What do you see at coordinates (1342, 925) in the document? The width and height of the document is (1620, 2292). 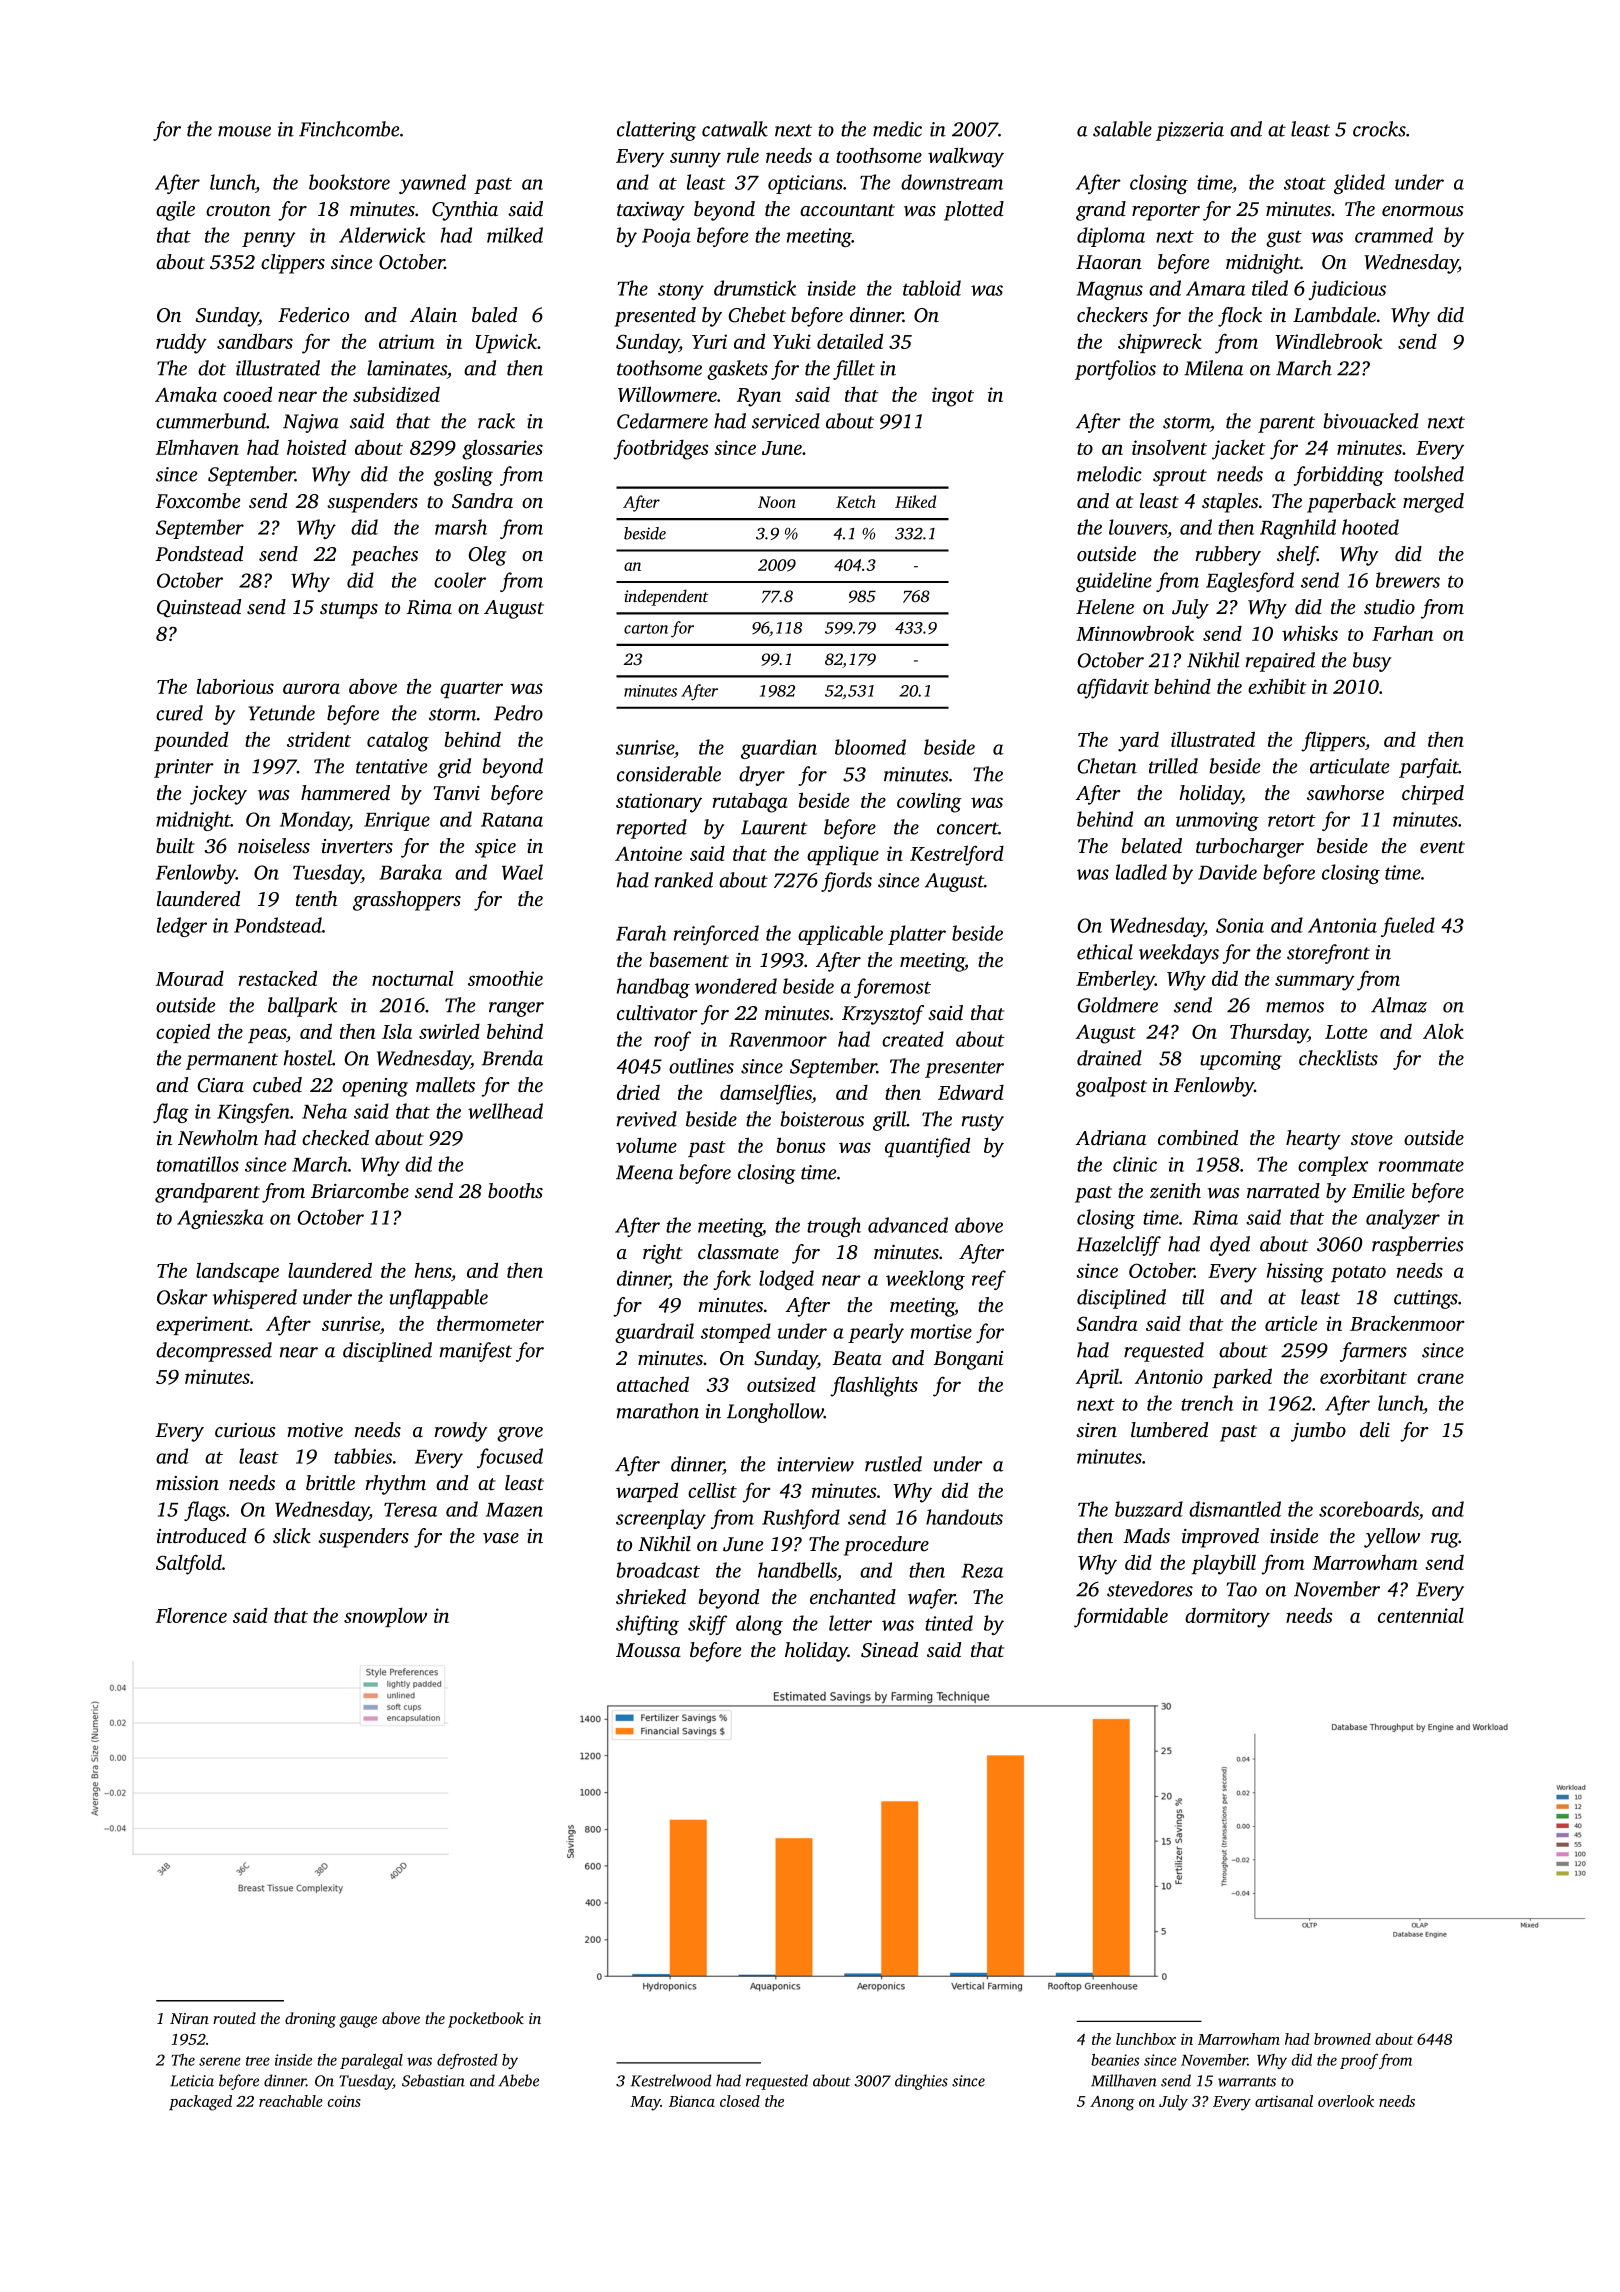 I see `Antonia` at bounding box center [1342, 925].
